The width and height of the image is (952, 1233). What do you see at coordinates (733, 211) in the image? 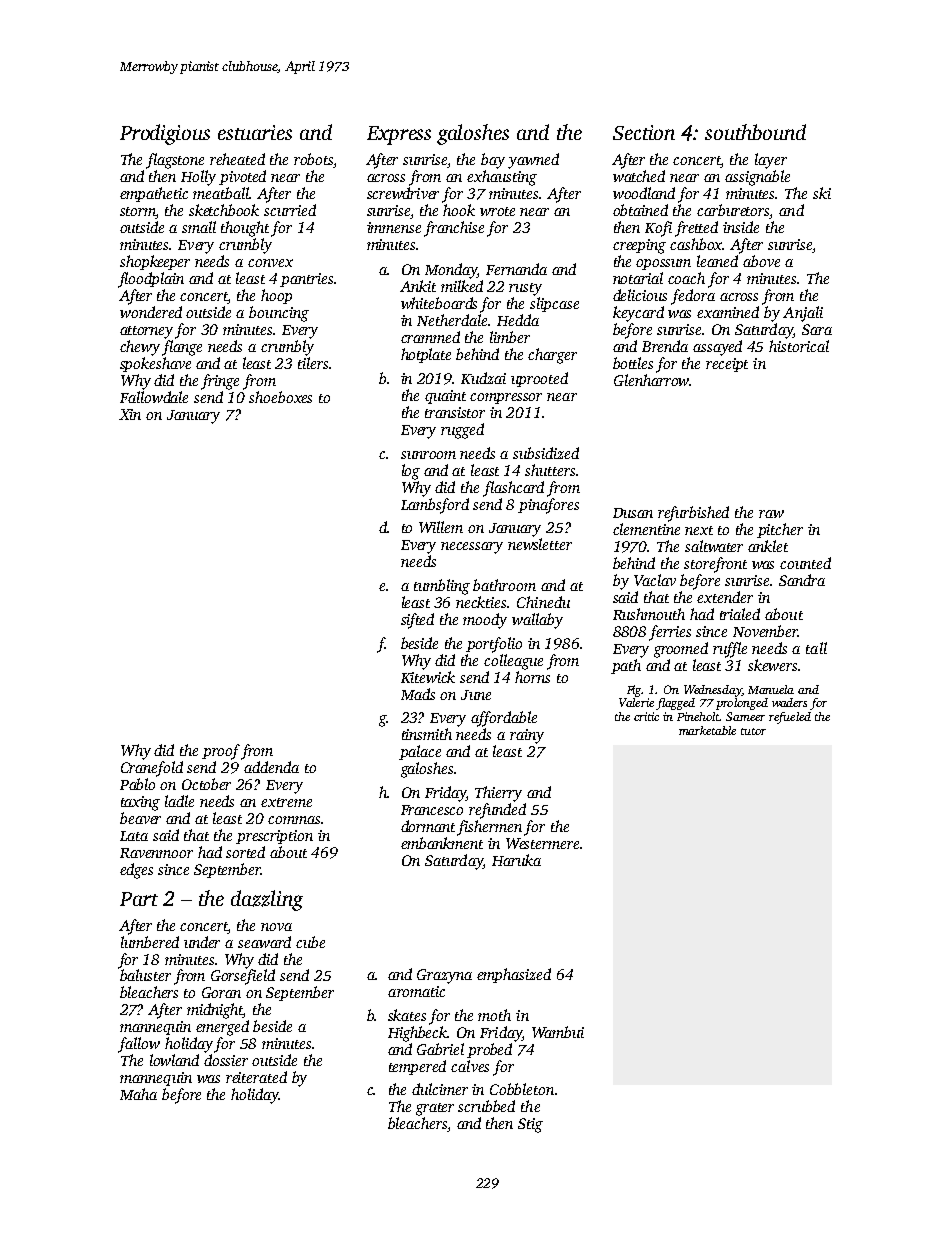
I see `carburetors` at bounding box center [733, 211].
